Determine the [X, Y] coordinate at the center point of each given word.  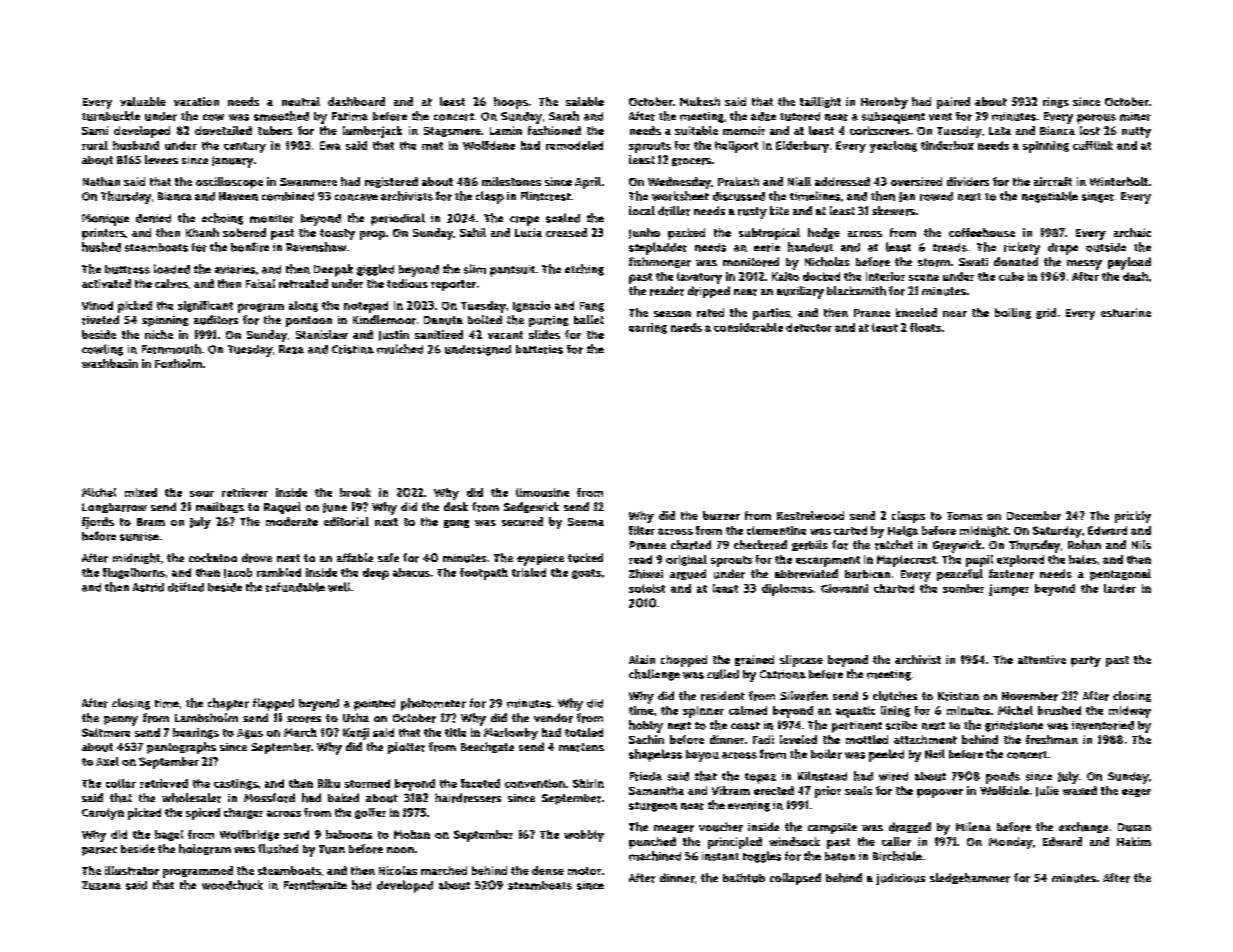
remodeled [574, 145]
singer [1098, 197]
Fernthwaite [315, 885]
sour [202, 494]
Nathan [101, 181]
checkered [760, 545]
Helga [903, 531]
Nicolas [398, 870]
